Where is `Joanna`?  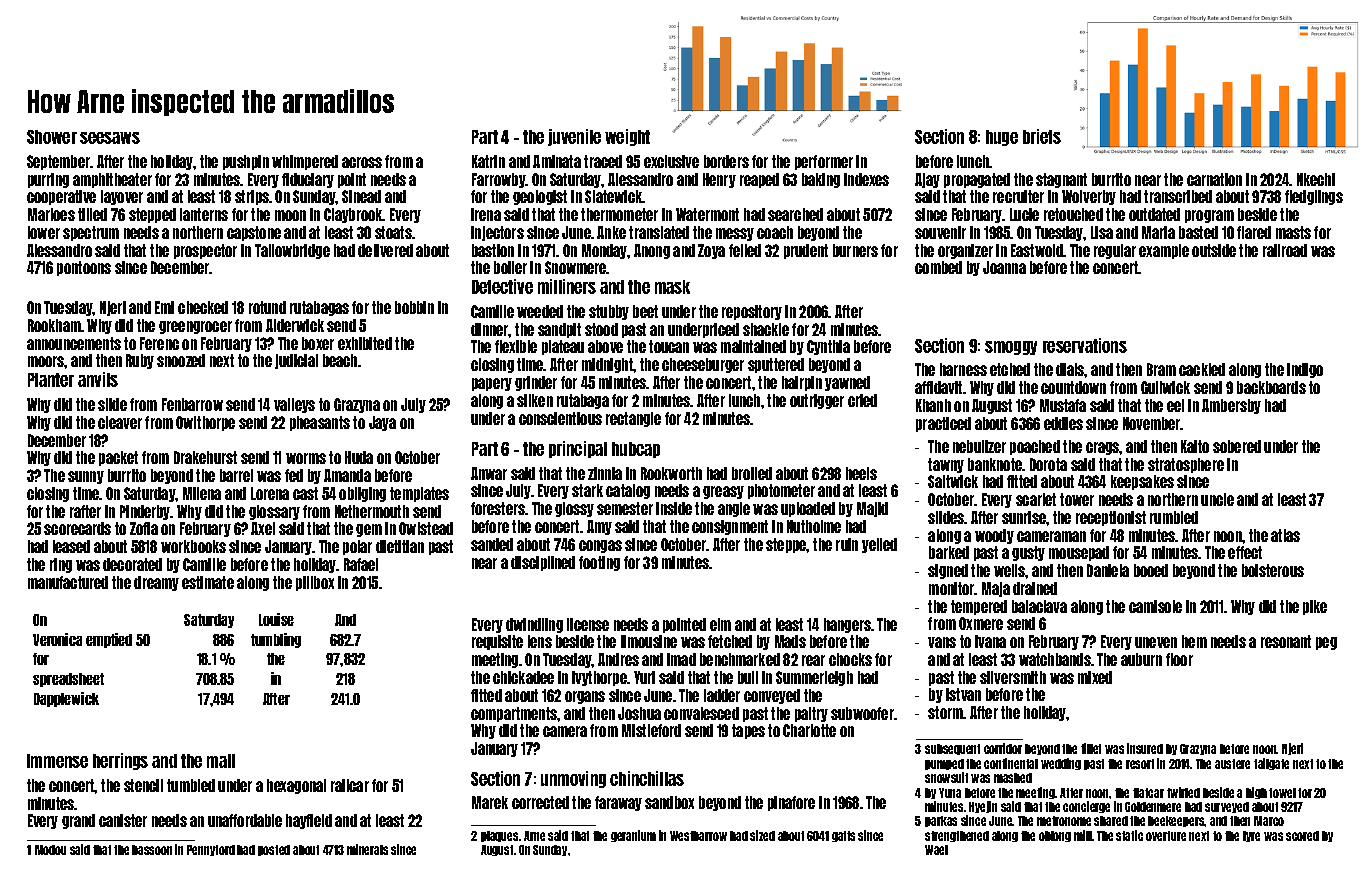
Joanna is located at coordinates (1004, 267).
